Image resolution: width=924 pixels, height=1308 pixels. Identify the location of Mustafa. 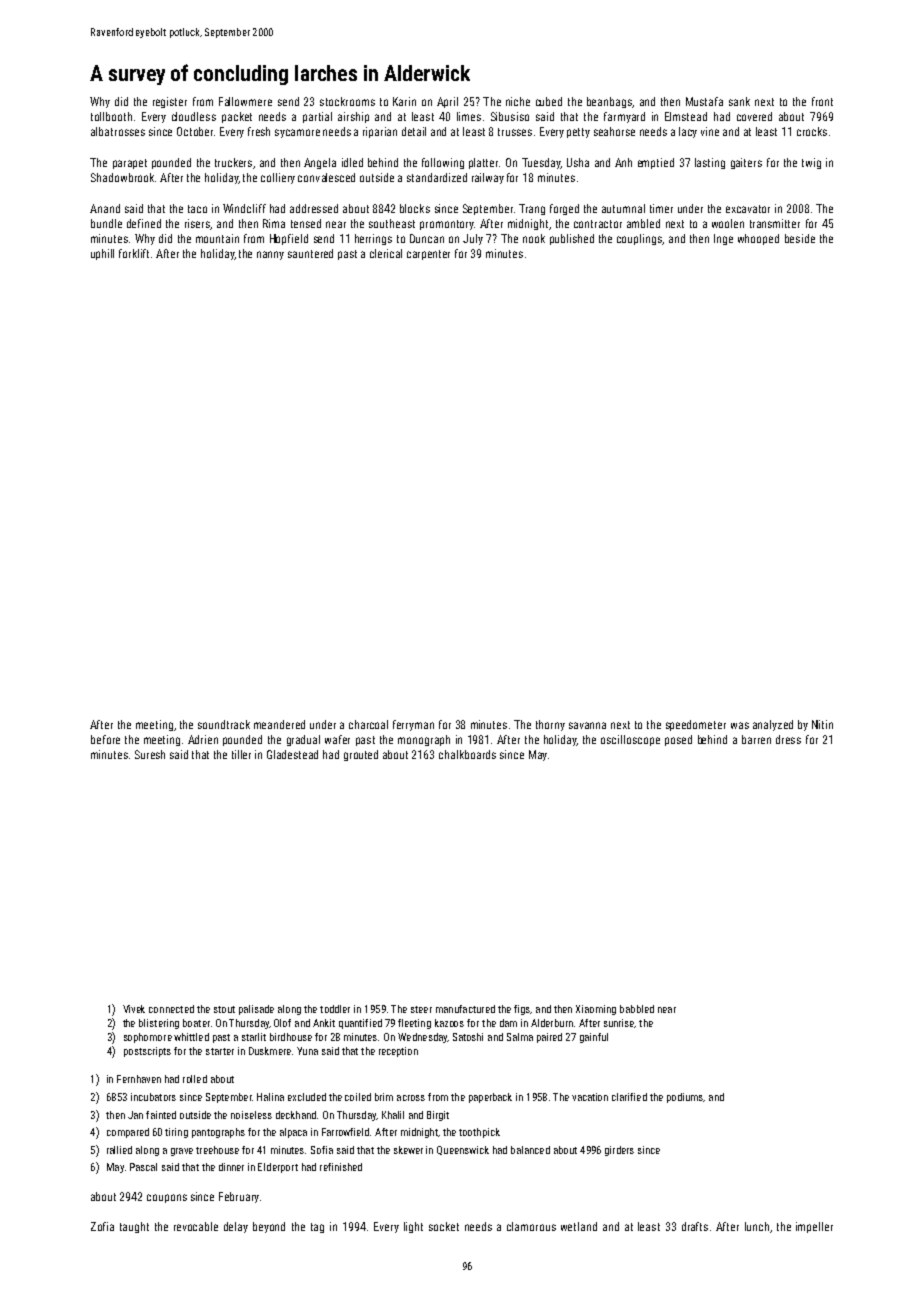
(704, 101).
